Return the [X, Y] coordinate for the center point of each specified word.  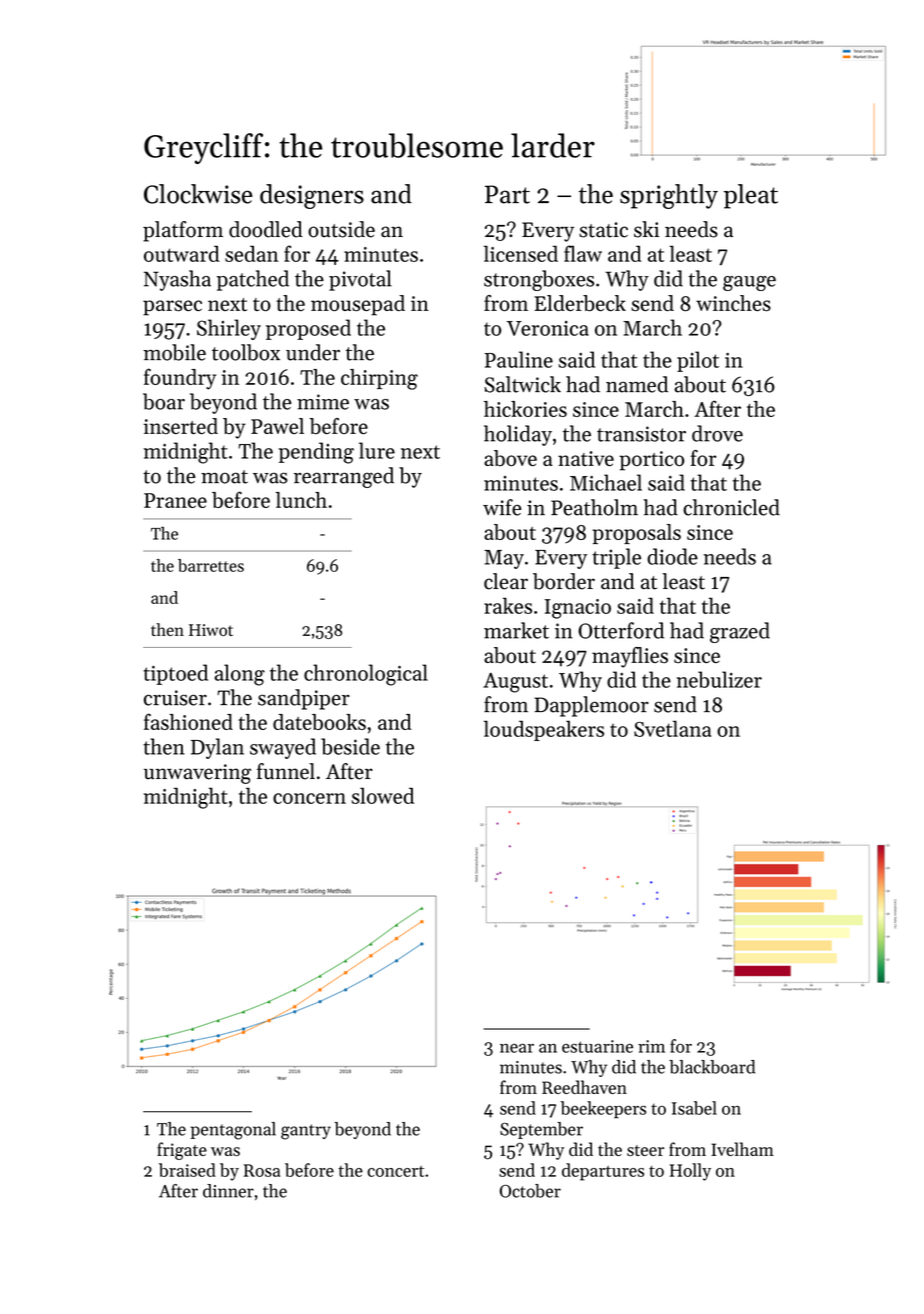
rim [651, 1046]
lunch [301, 500]
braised [187, 1170]
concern [309, 798]
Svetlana [672, 728]
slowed [383, 795]
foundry [180, 379]
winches [733, 303]
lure [377, 450]
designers [312, 196]
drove [717, 433]
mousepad [358, 305]
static [603, 230]
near [517, 1048]
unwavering [197, 774]
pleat [751, 196]
